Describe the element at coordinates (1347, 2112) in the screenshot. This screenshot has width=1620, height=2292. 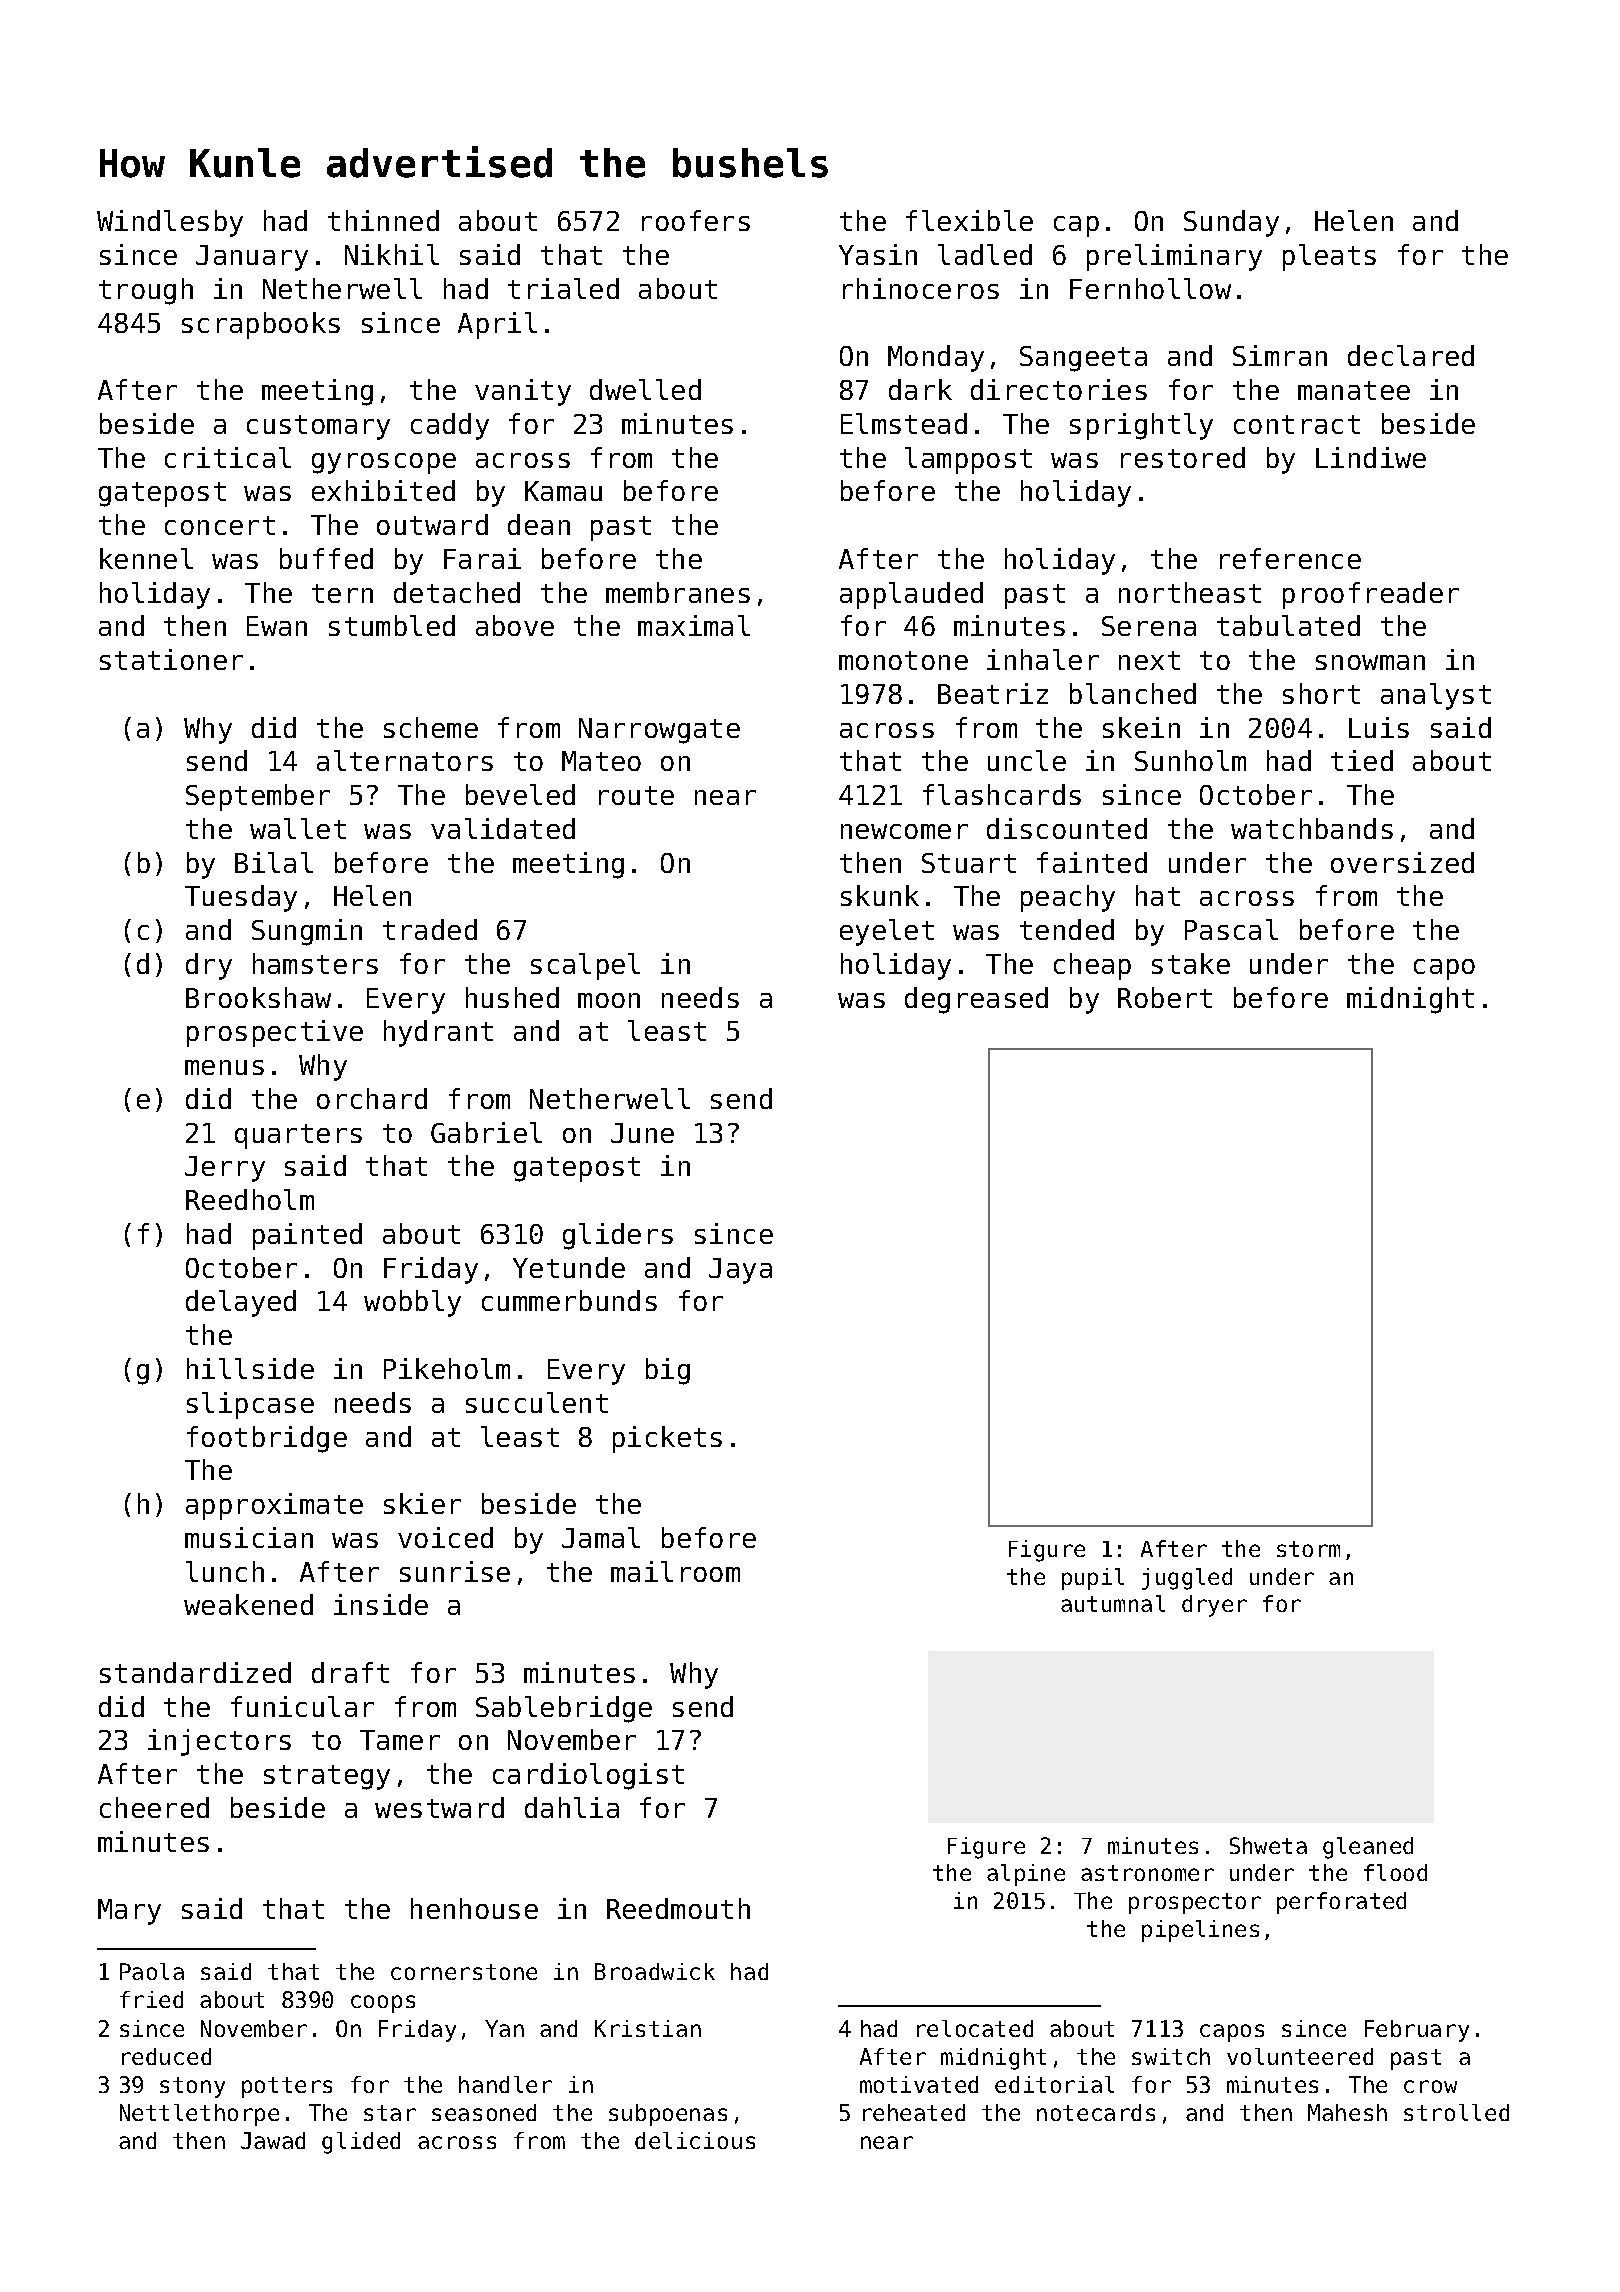
I see `Mahesh` at that location.
